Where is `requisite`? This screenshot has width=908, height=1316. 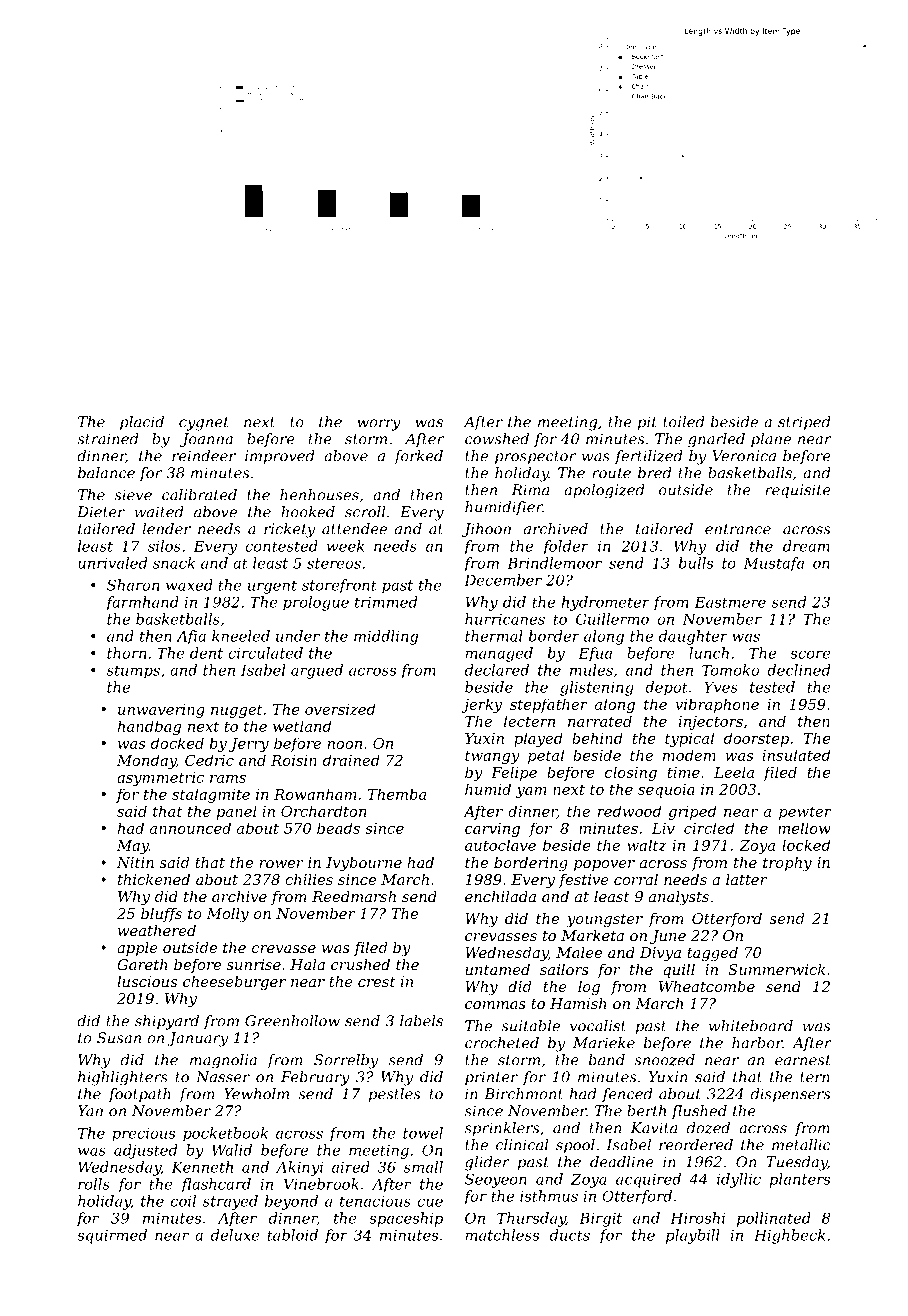
requisite is located at coordinates (798, 491).
